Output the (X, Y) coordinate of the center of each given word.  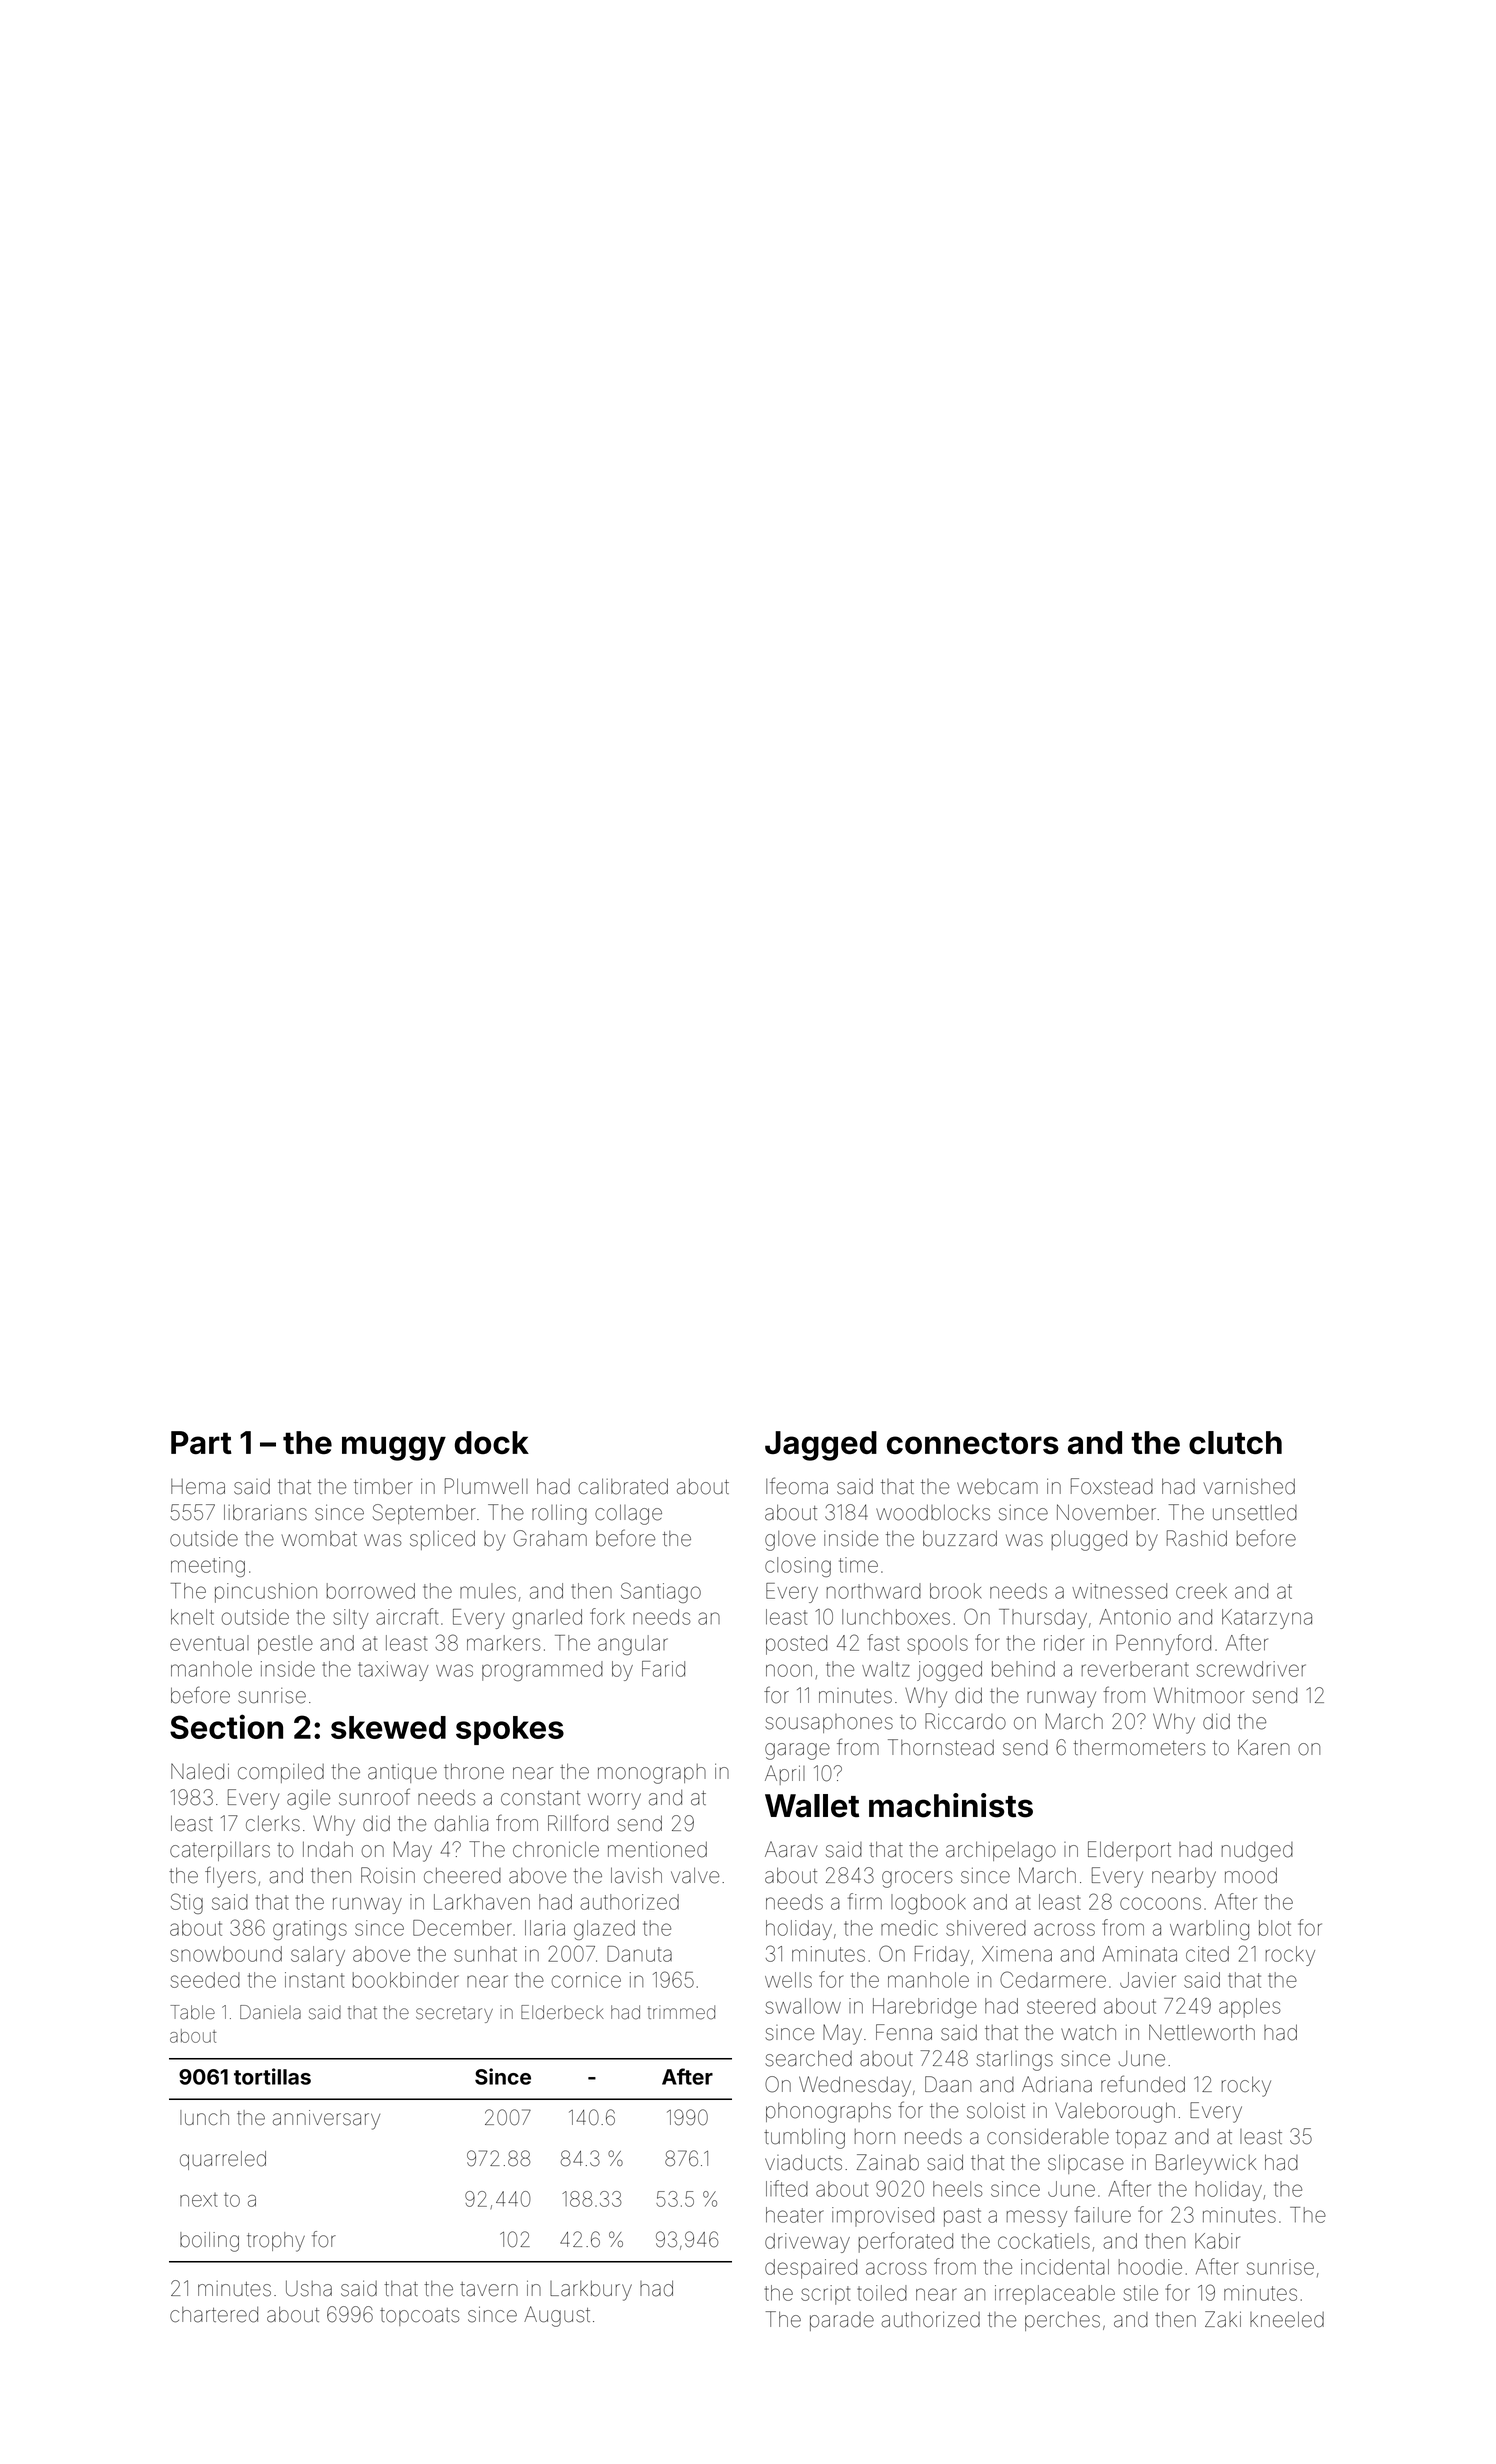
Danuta (639, 1954)
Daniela (270, 2012)
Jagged (821, 1446)
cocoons (1160, 1903)
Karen (1264, 1747)
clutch (1235, 1442)
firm (865, 1901)
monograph (652, 1774)
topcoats (419, 2317)
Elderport (1129, 1851)
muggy (394, 1448)
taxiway (393, 1671)
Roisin (388, 1875)
